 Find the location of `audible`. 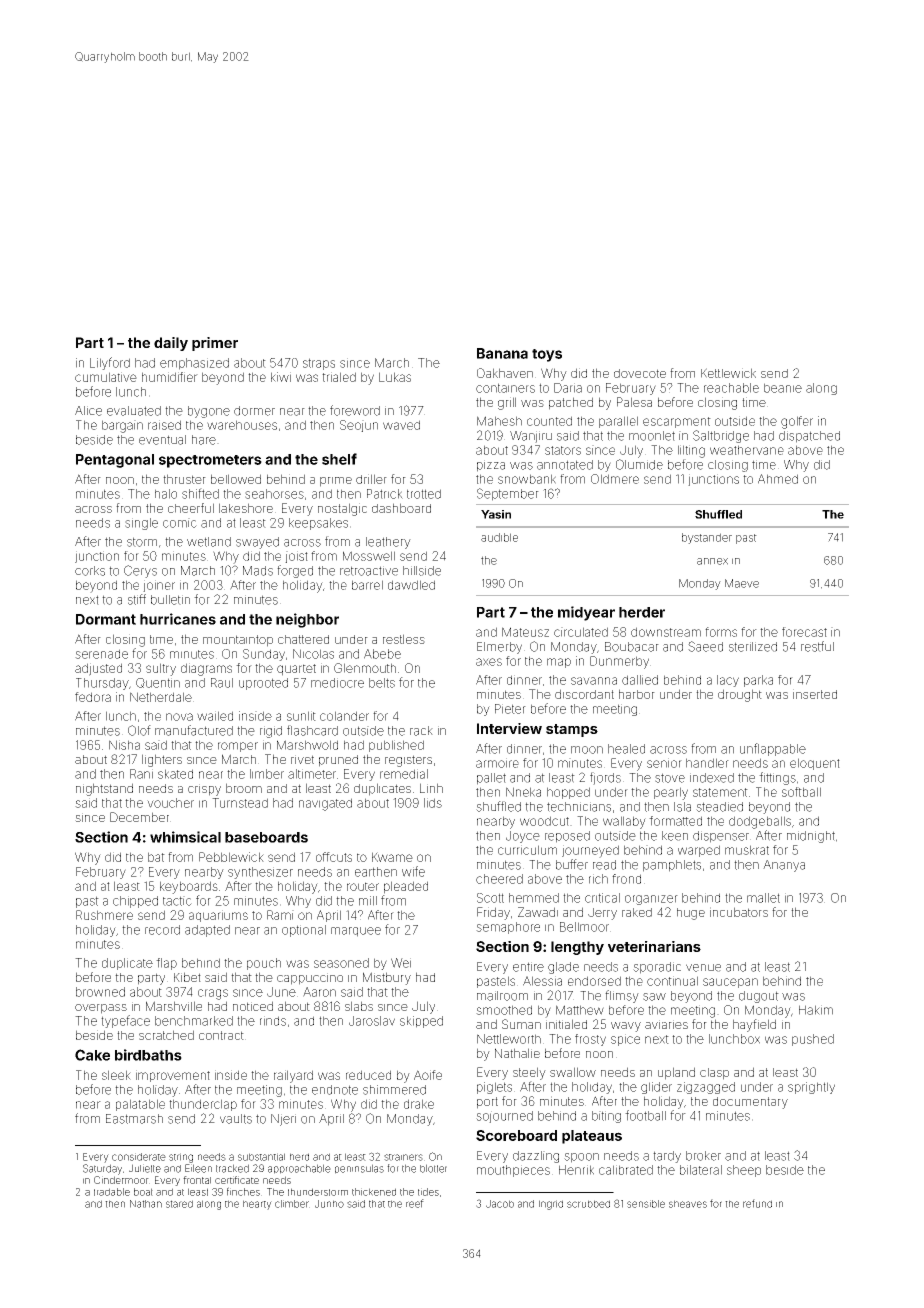

audible is located at coordinates (499, 537).
